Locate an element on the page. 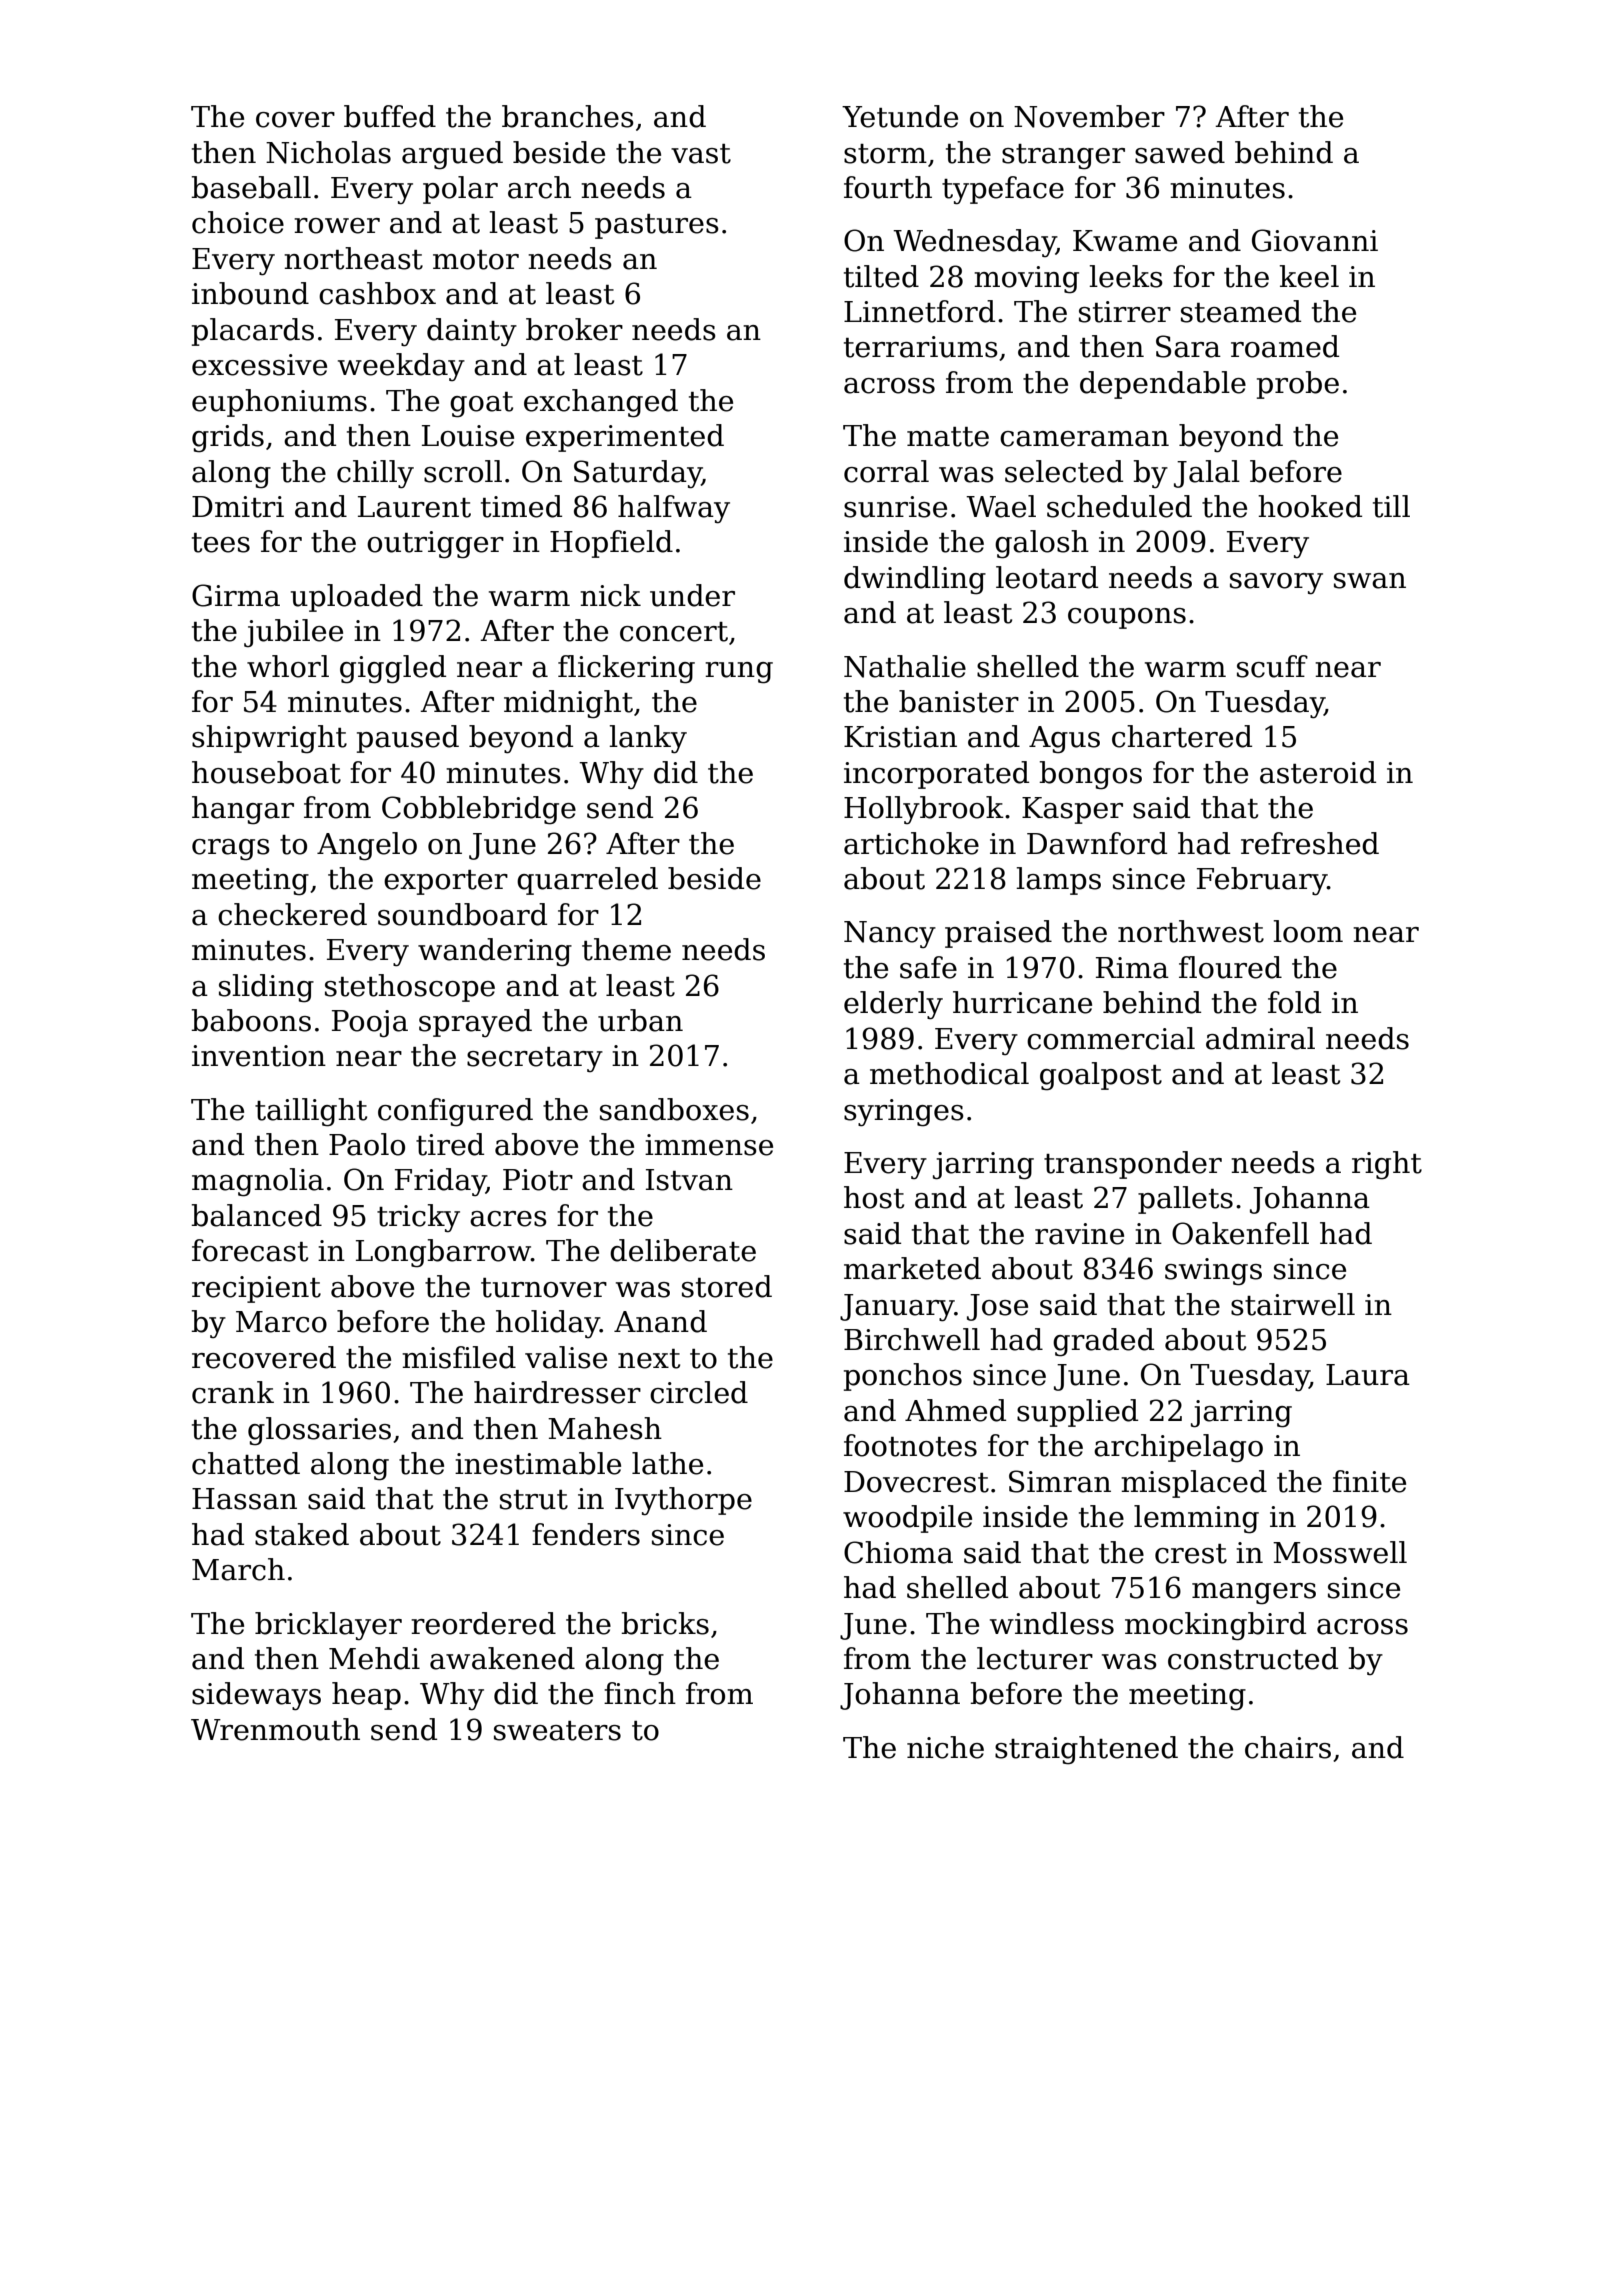 The height and width of the image is (2292, 1620). November is located at coordinates (1089, 116).
